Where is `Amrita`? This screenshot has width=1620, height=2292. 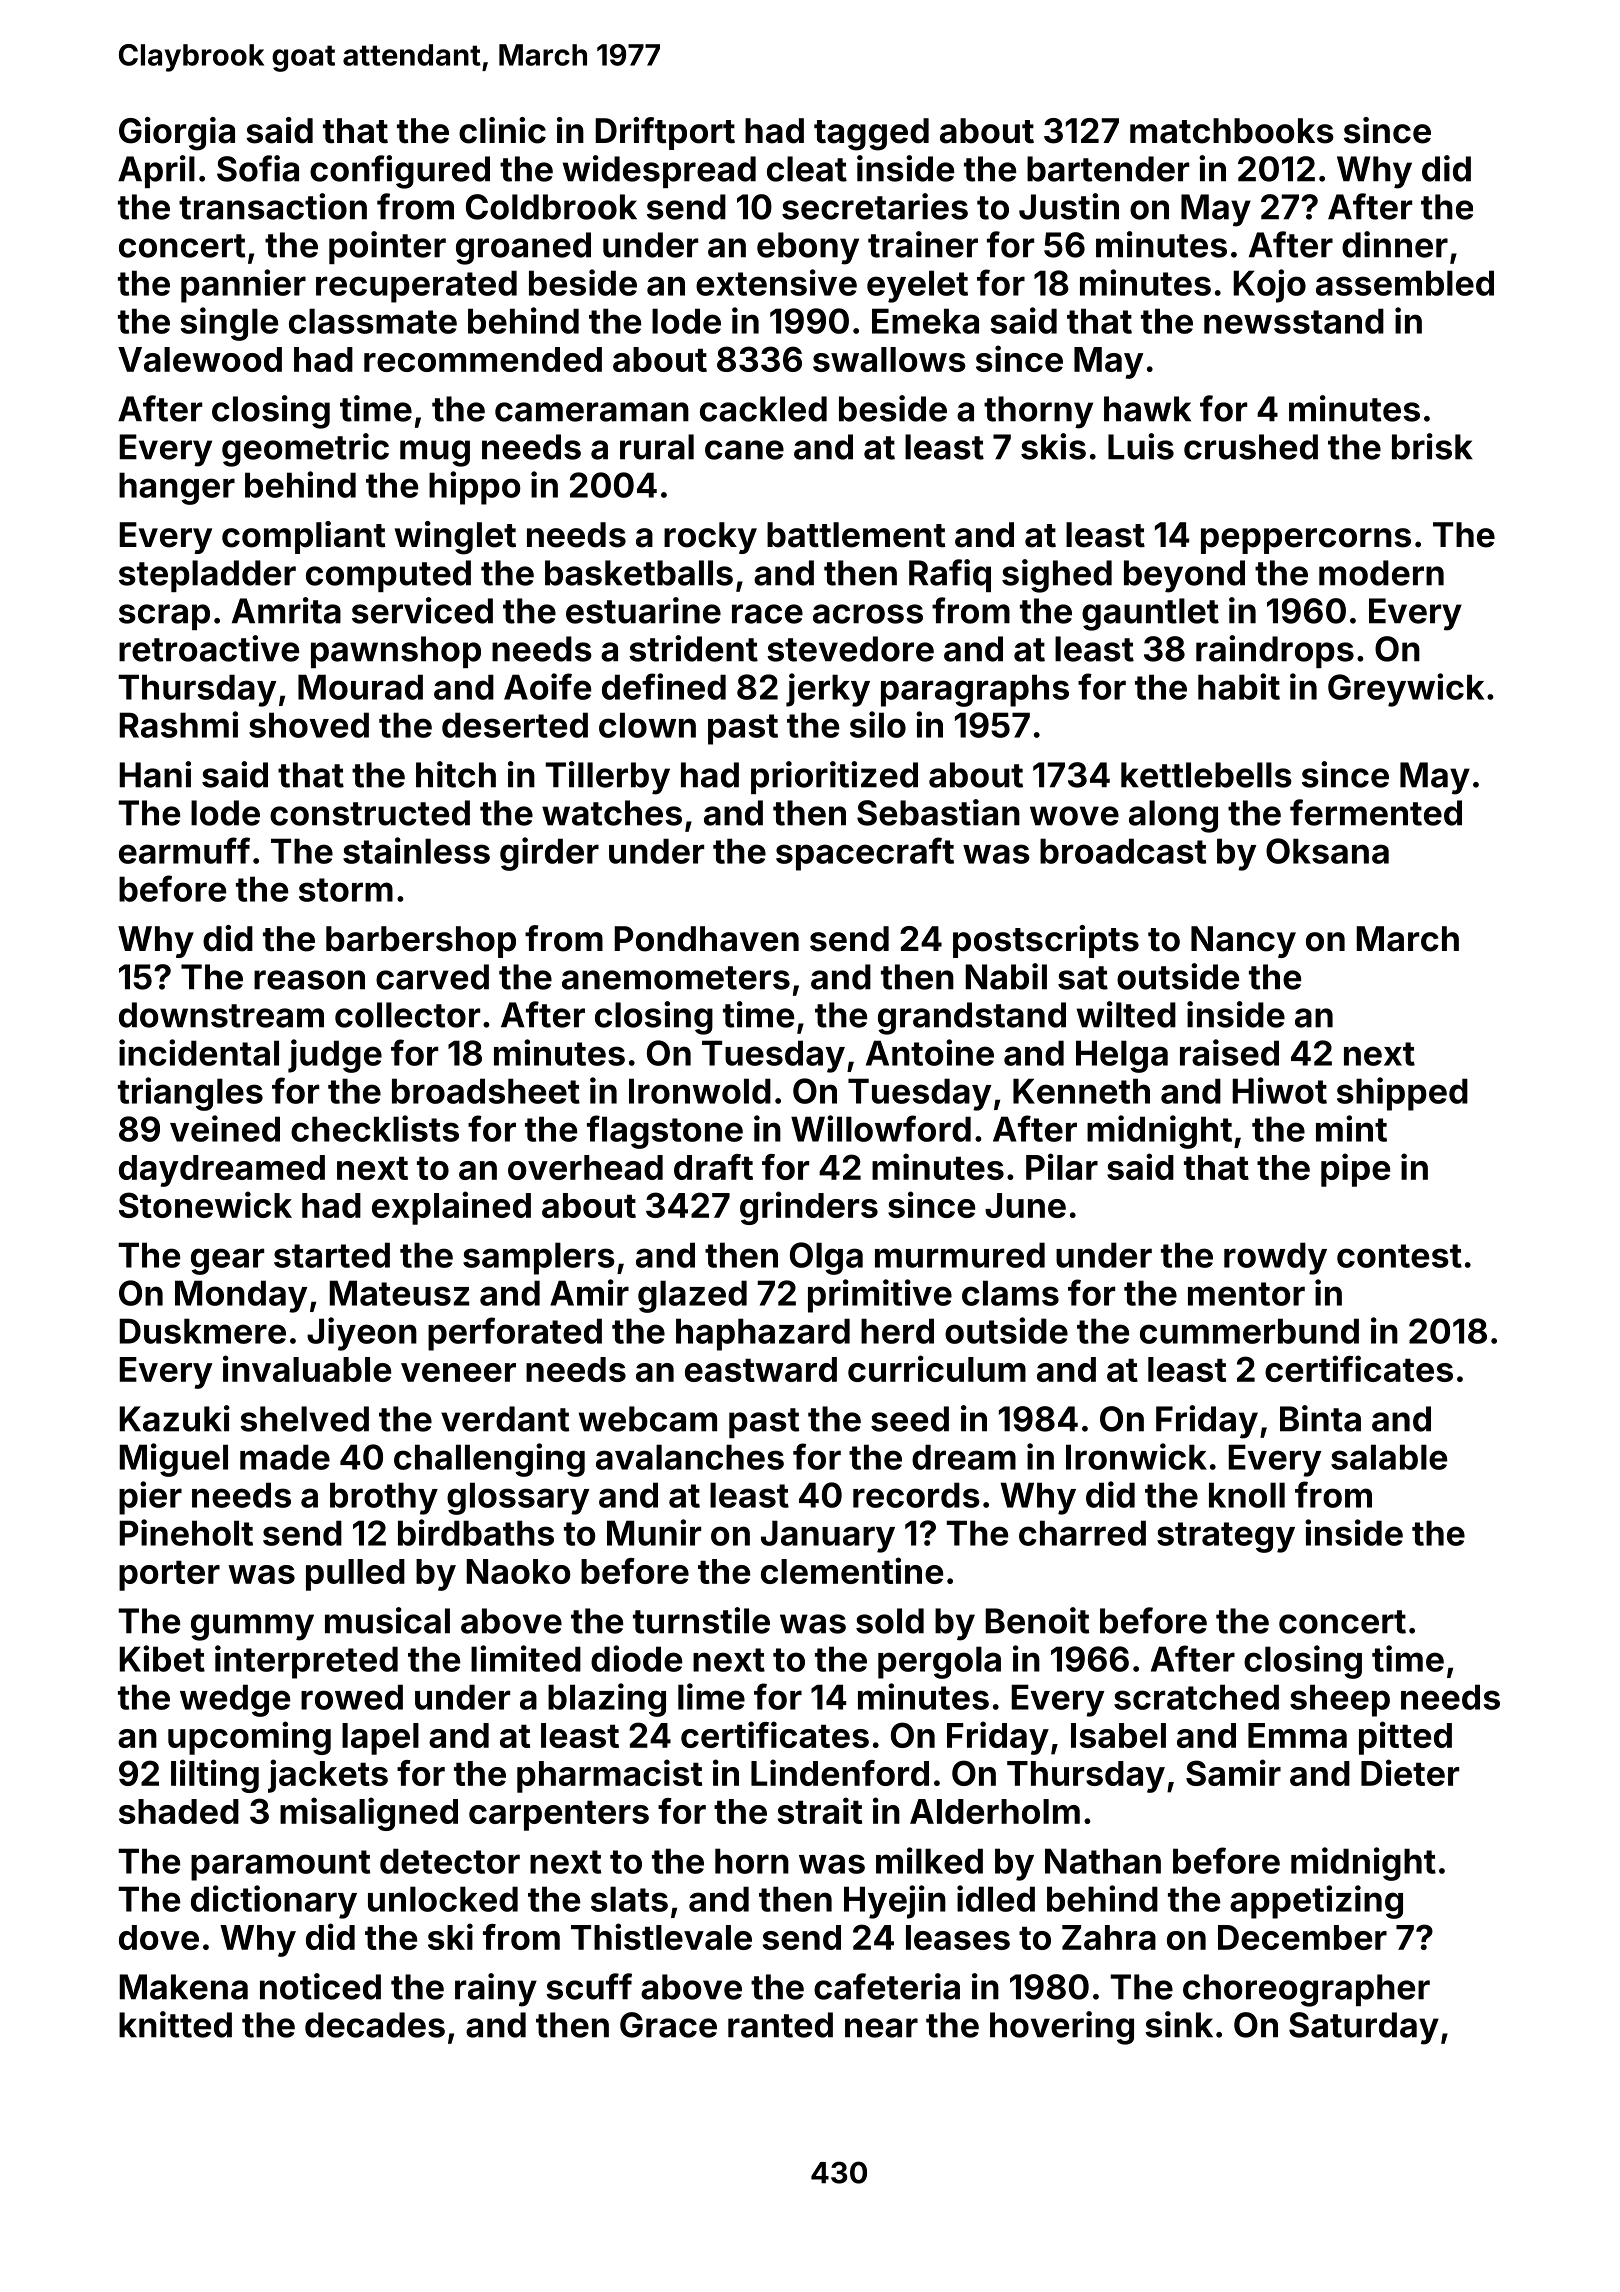 Amrita is located at coordinates (286, 610).
